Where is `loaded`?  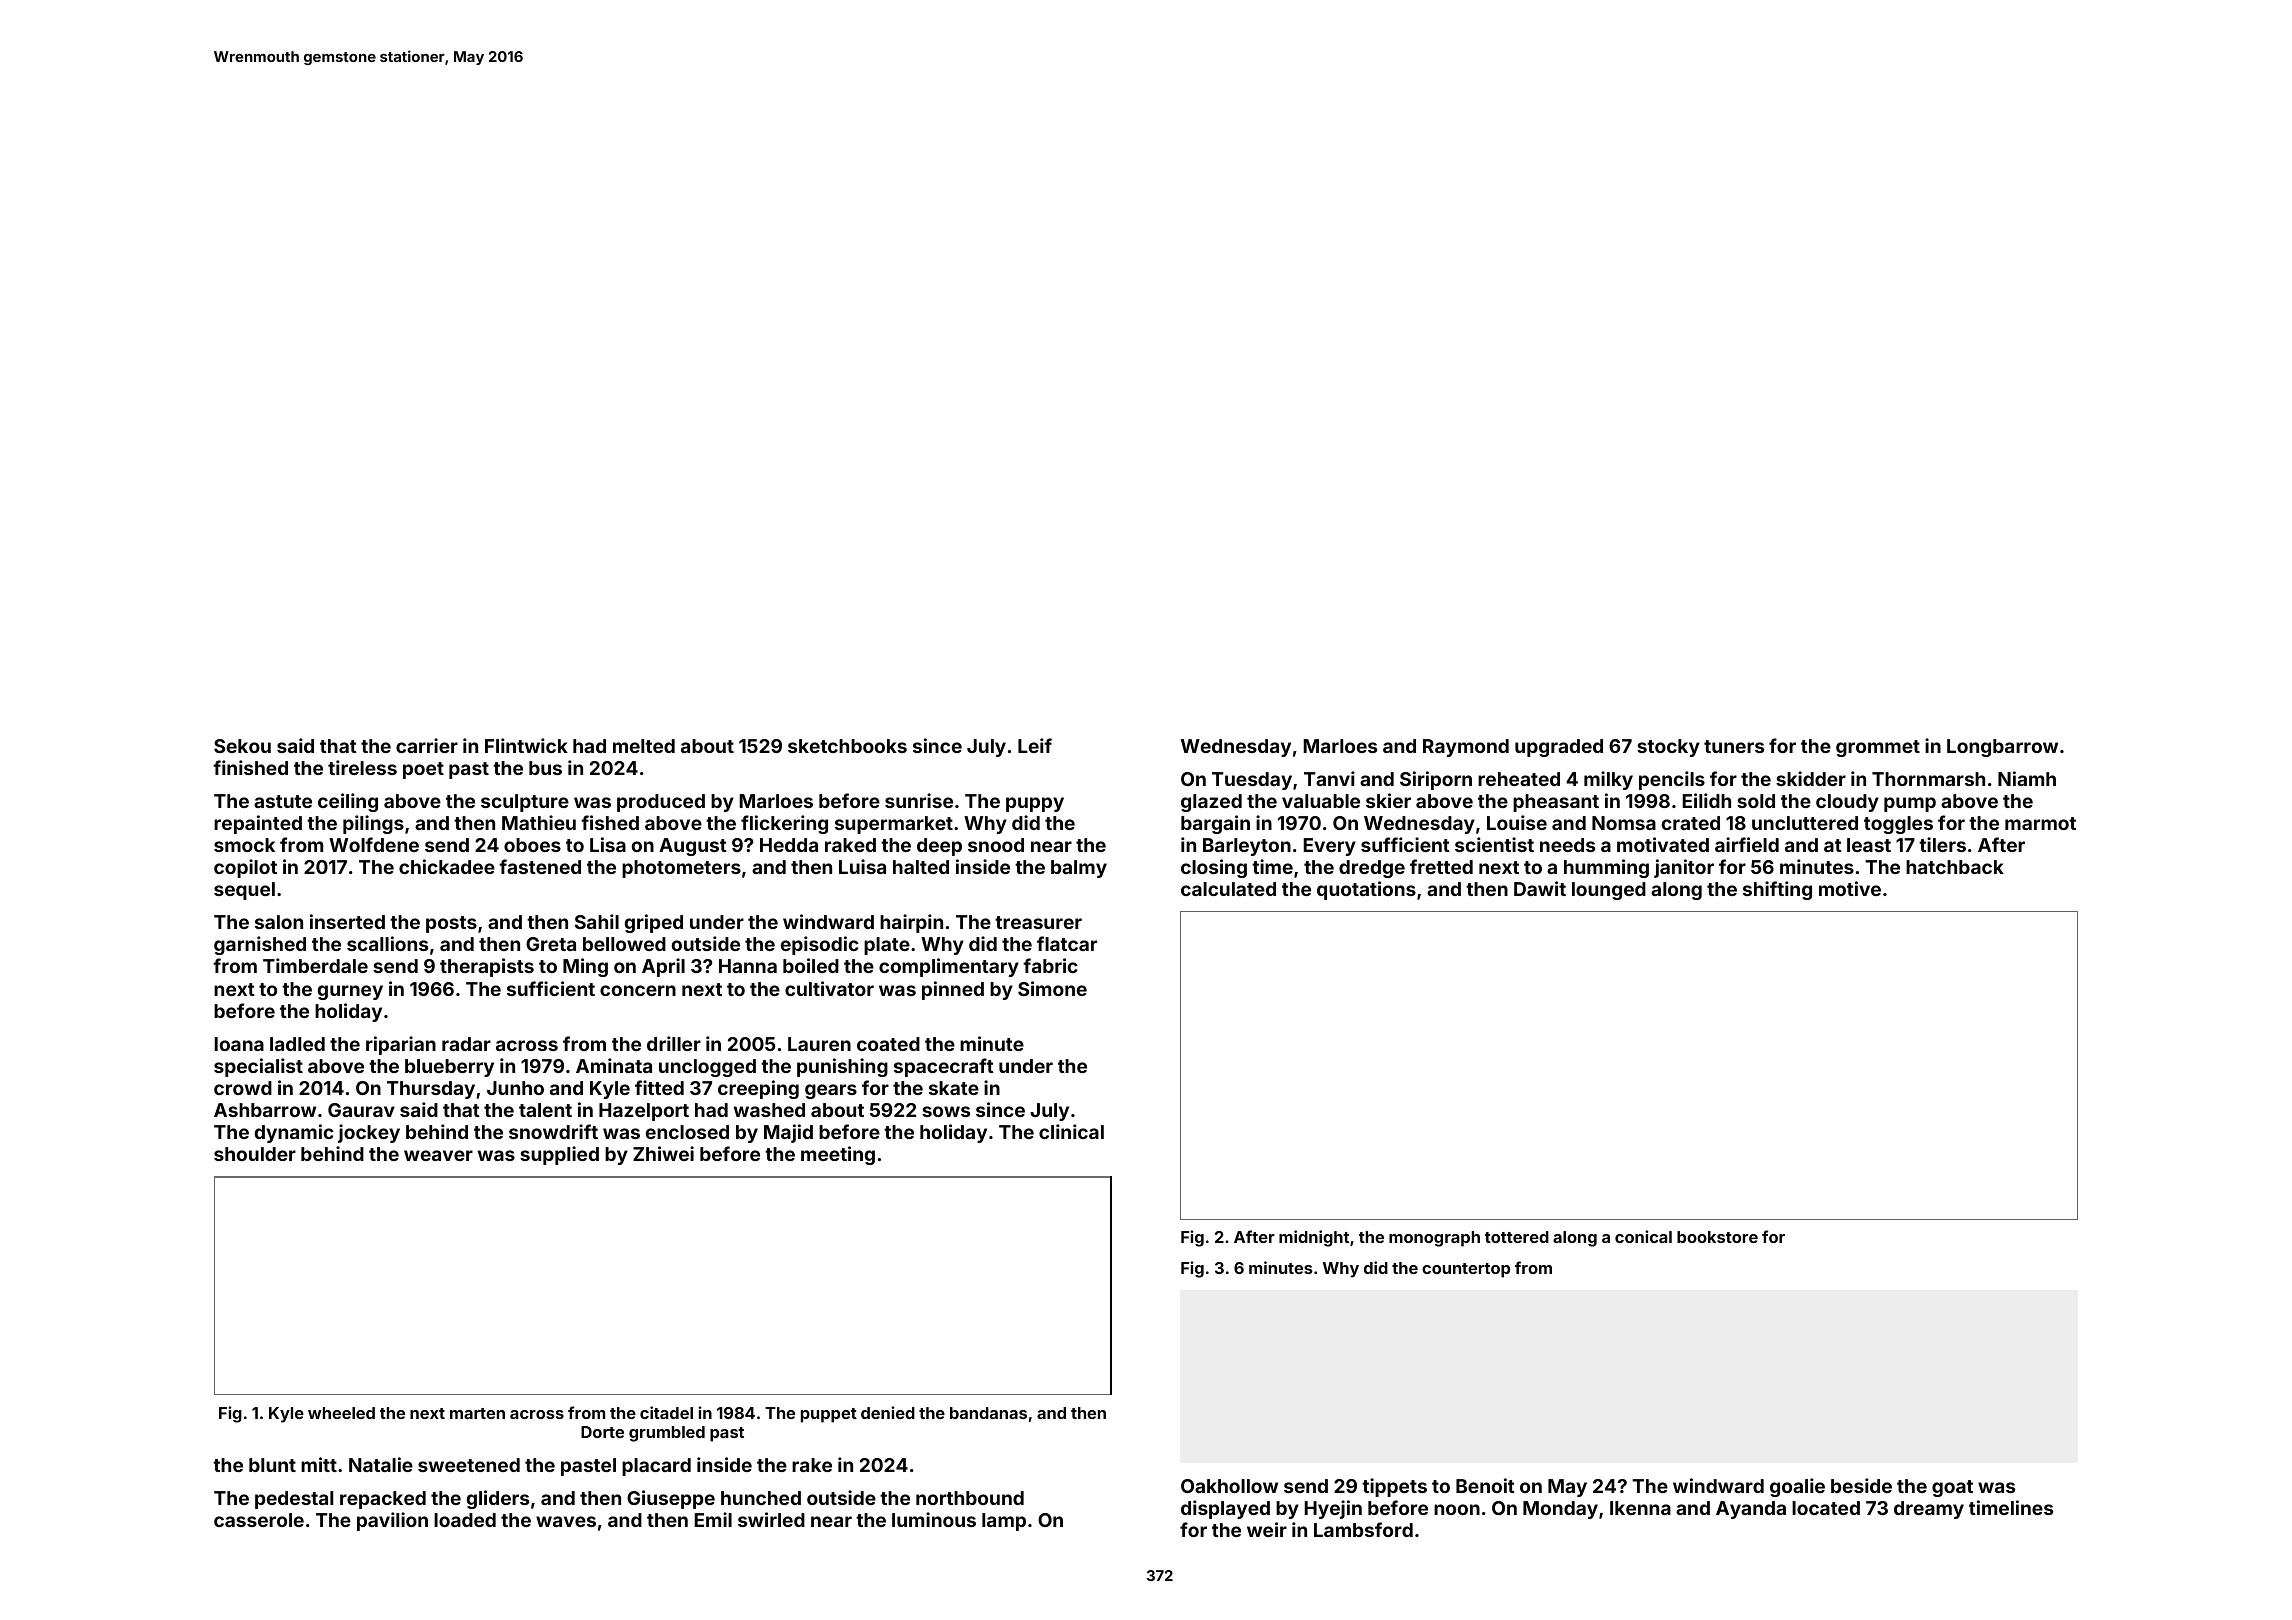
loaded is located at coordinates (465, 1520).
